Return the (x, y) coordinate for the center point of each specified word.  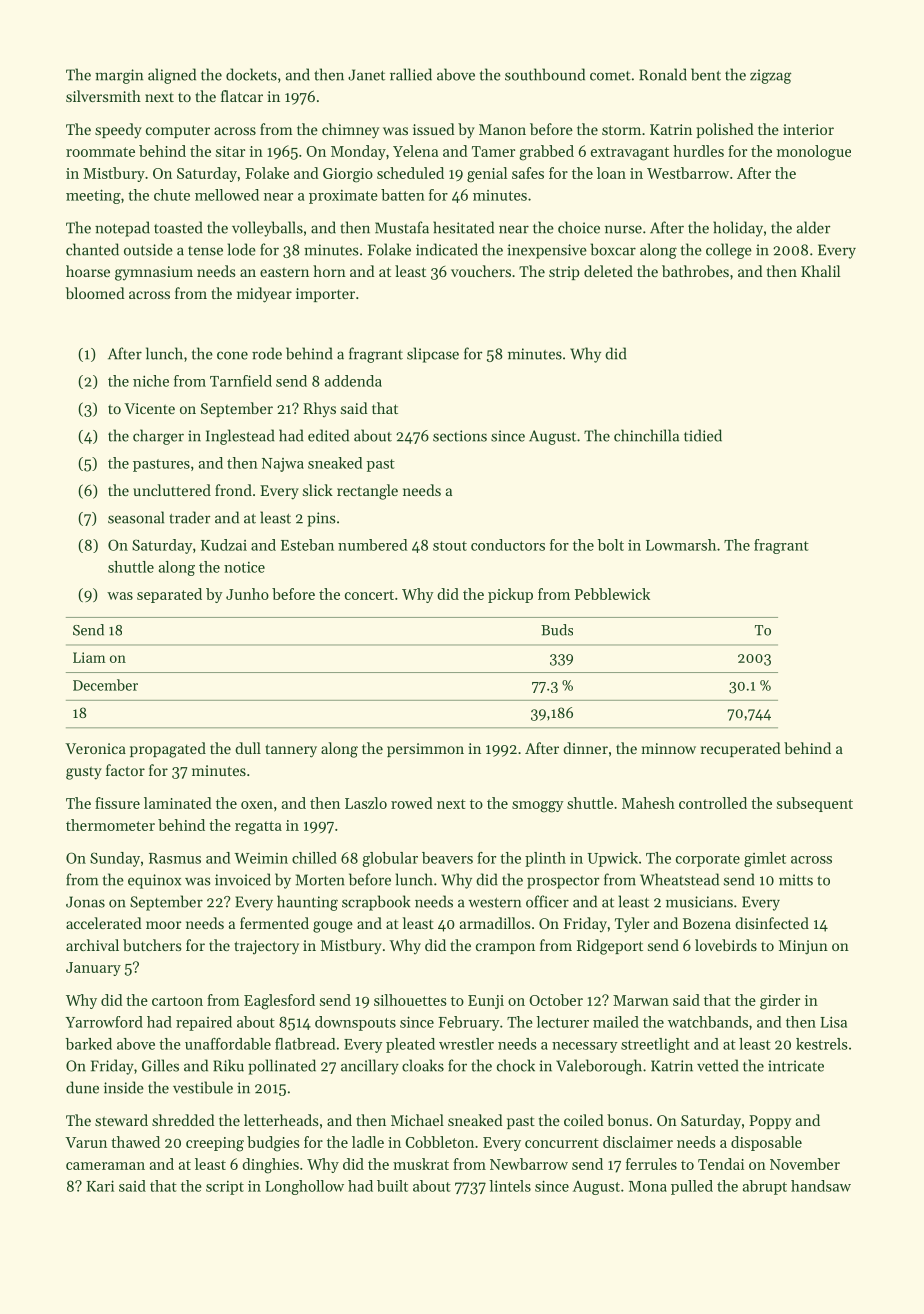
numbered (372, 545)
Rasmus (175, 858)
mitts (796, 880)
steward (121, 1120)
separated (169, 595)
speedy (118, 131)
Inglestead (240, 437)
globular (390, 859)
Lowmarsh (681, 545)
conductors (508, 545)
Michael (417, 1120)
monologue (814, 153)
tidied (703, 435)
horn (329, 271)
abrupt (765, 1187)
